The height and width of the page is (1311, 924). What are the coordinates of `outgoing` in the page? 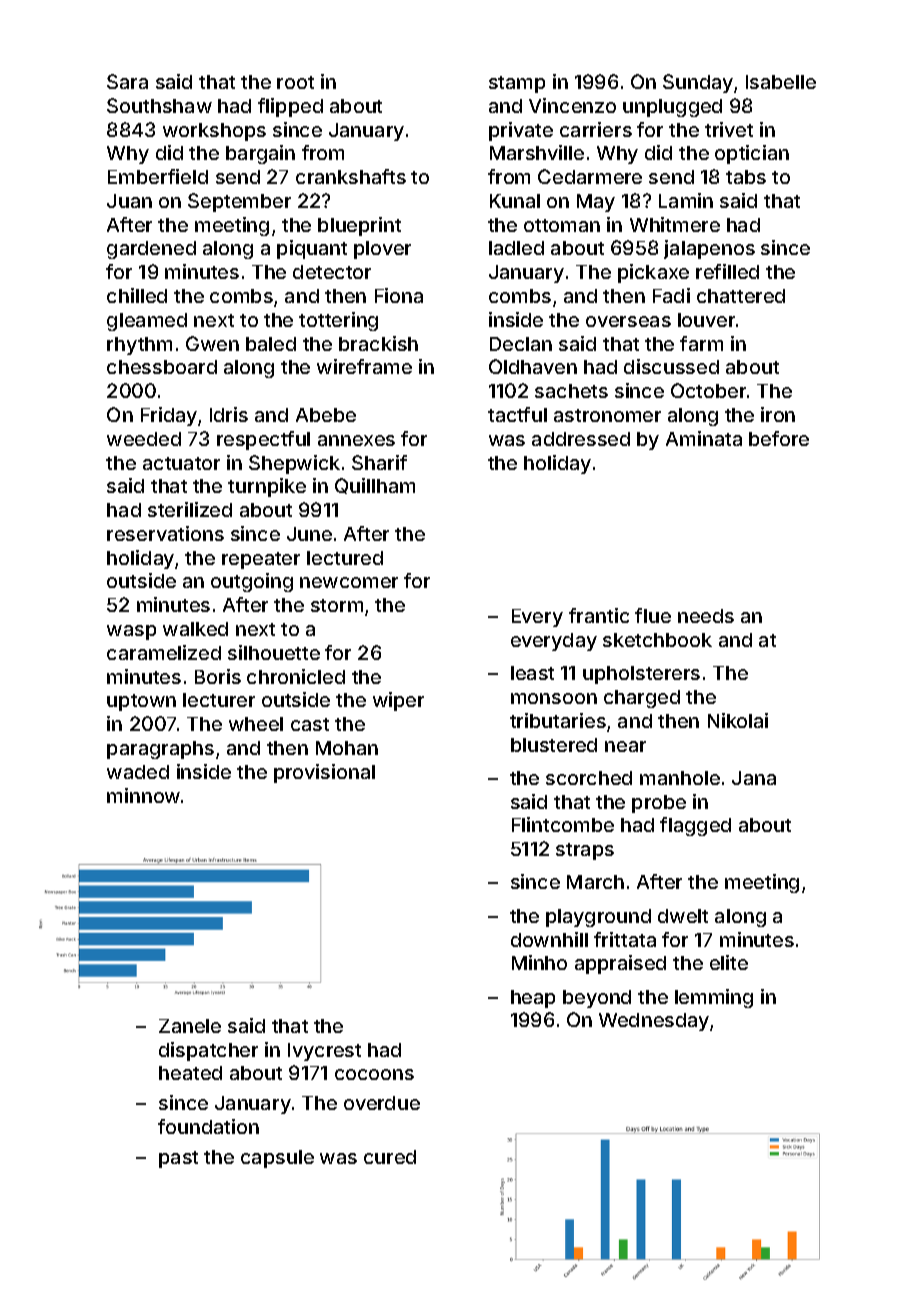 It's located at (252, 582).
